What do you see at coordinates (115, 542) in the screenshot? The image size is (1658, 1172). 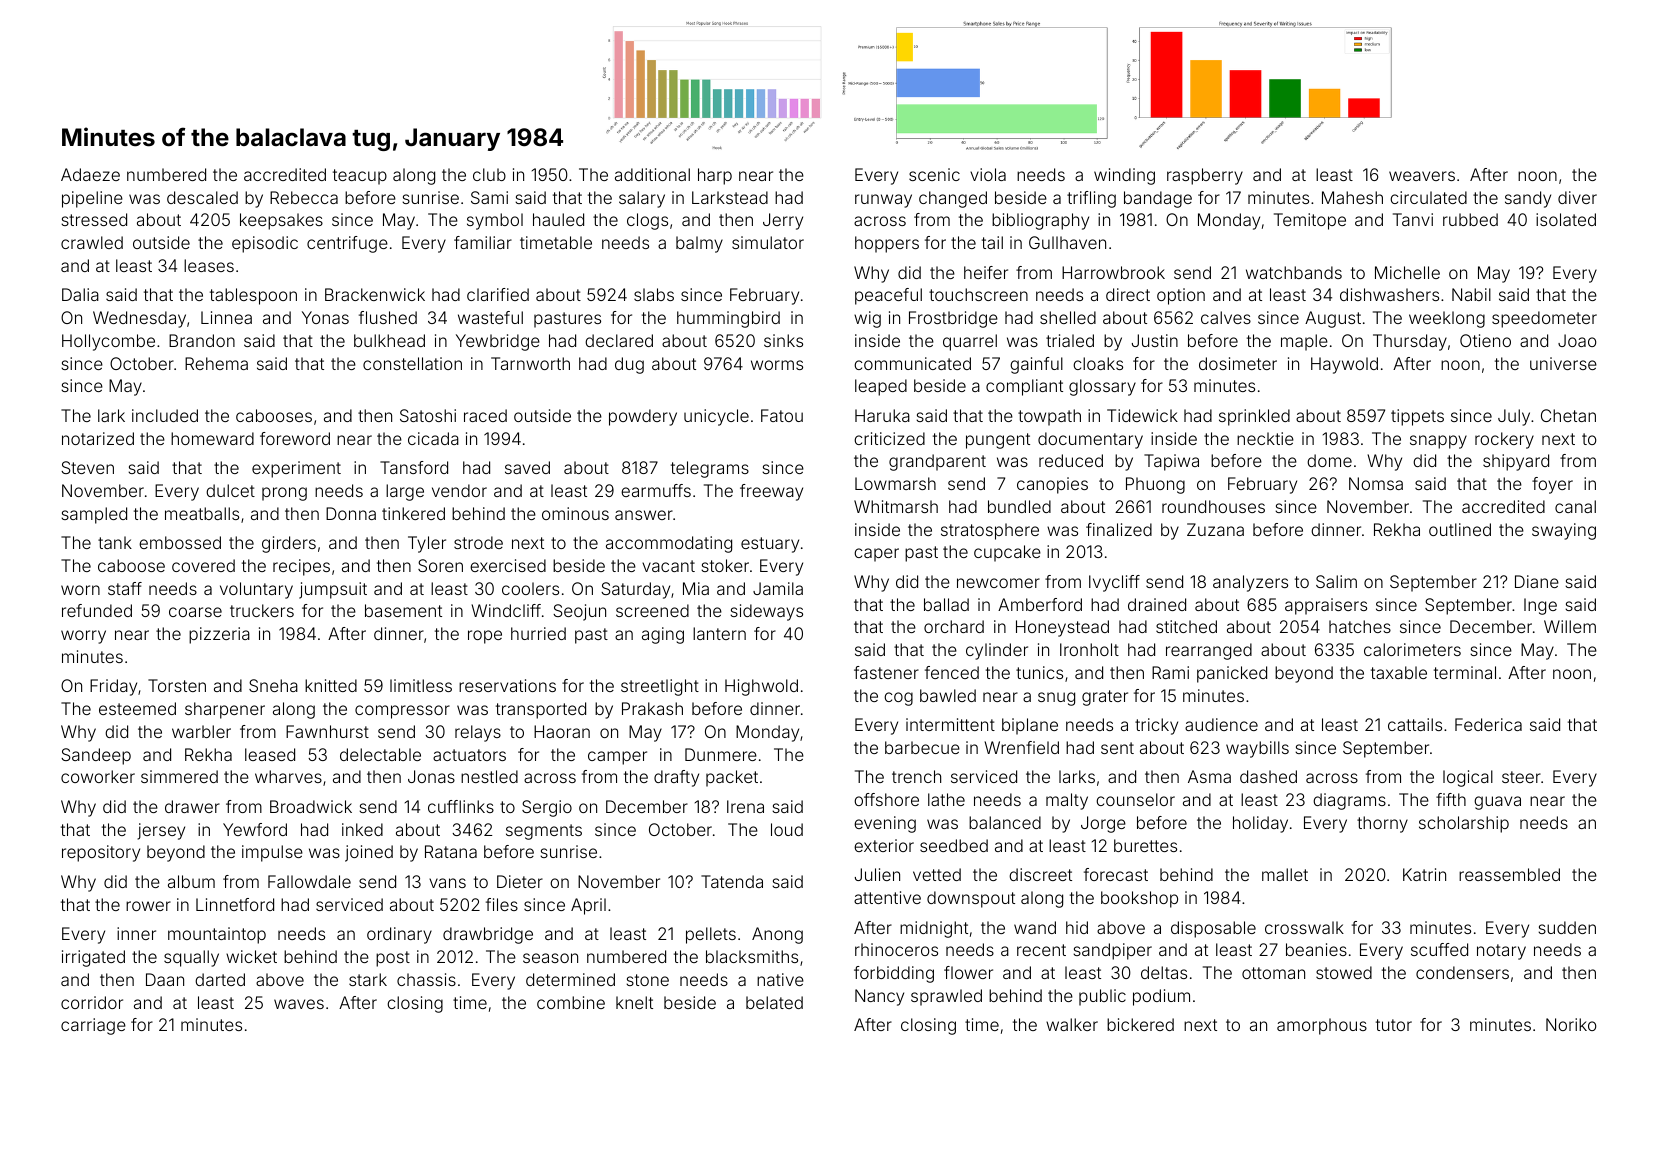 I see `tank` at bounding box center [115, 542].
